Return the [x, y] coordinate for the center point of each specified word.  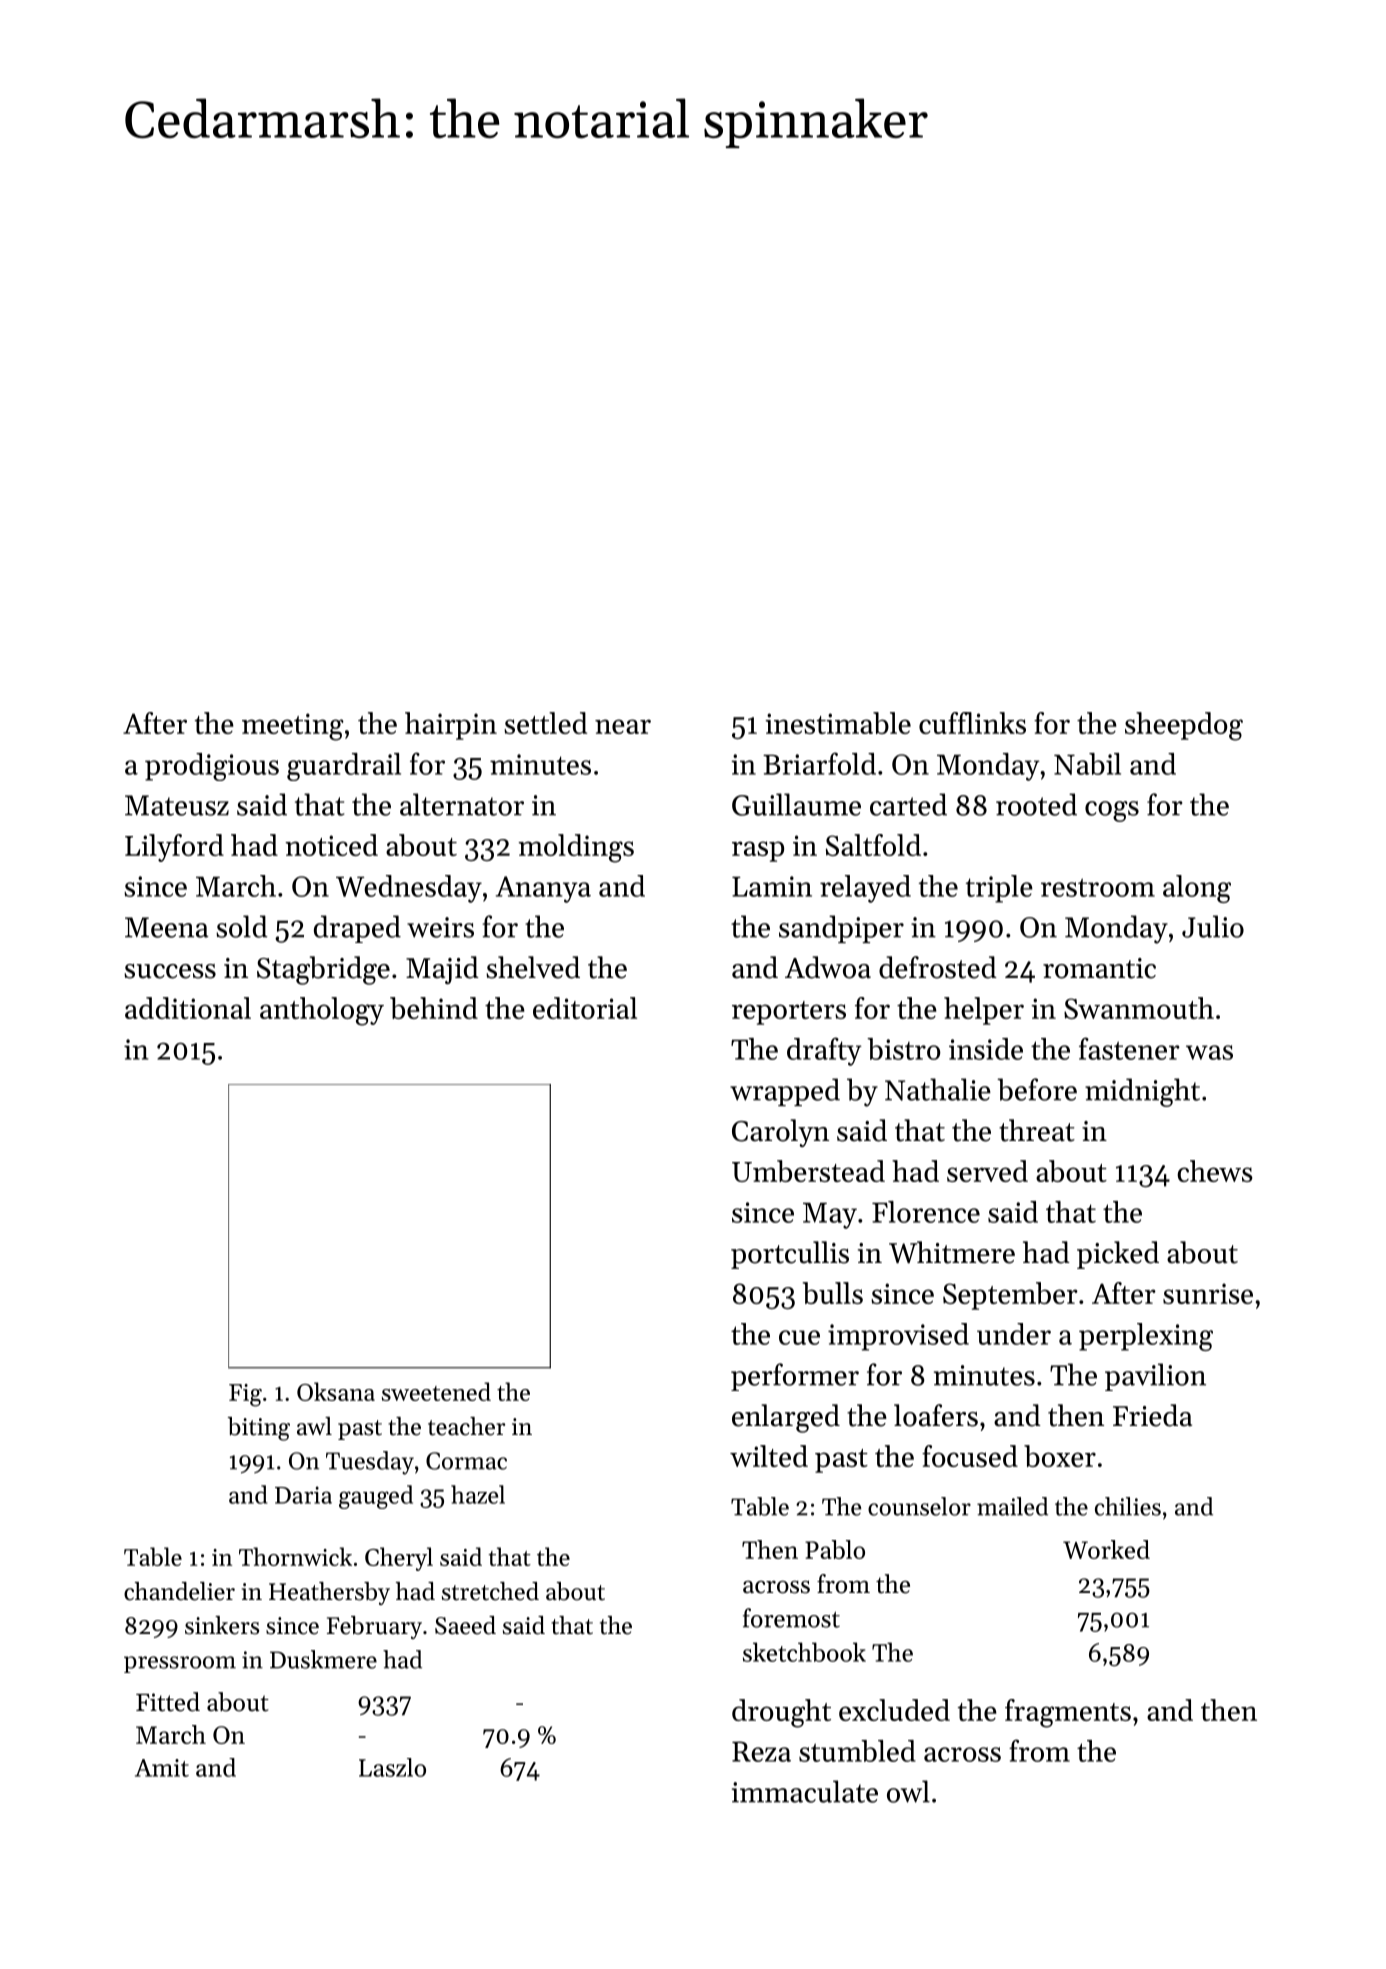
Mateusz [177, 805]
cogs [1112, 811]
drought [781, 1713]
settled [545, 723]
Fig [245, 1395]
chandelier [179, 1591]
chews [1215, 1171]
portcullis [790, 1255]
